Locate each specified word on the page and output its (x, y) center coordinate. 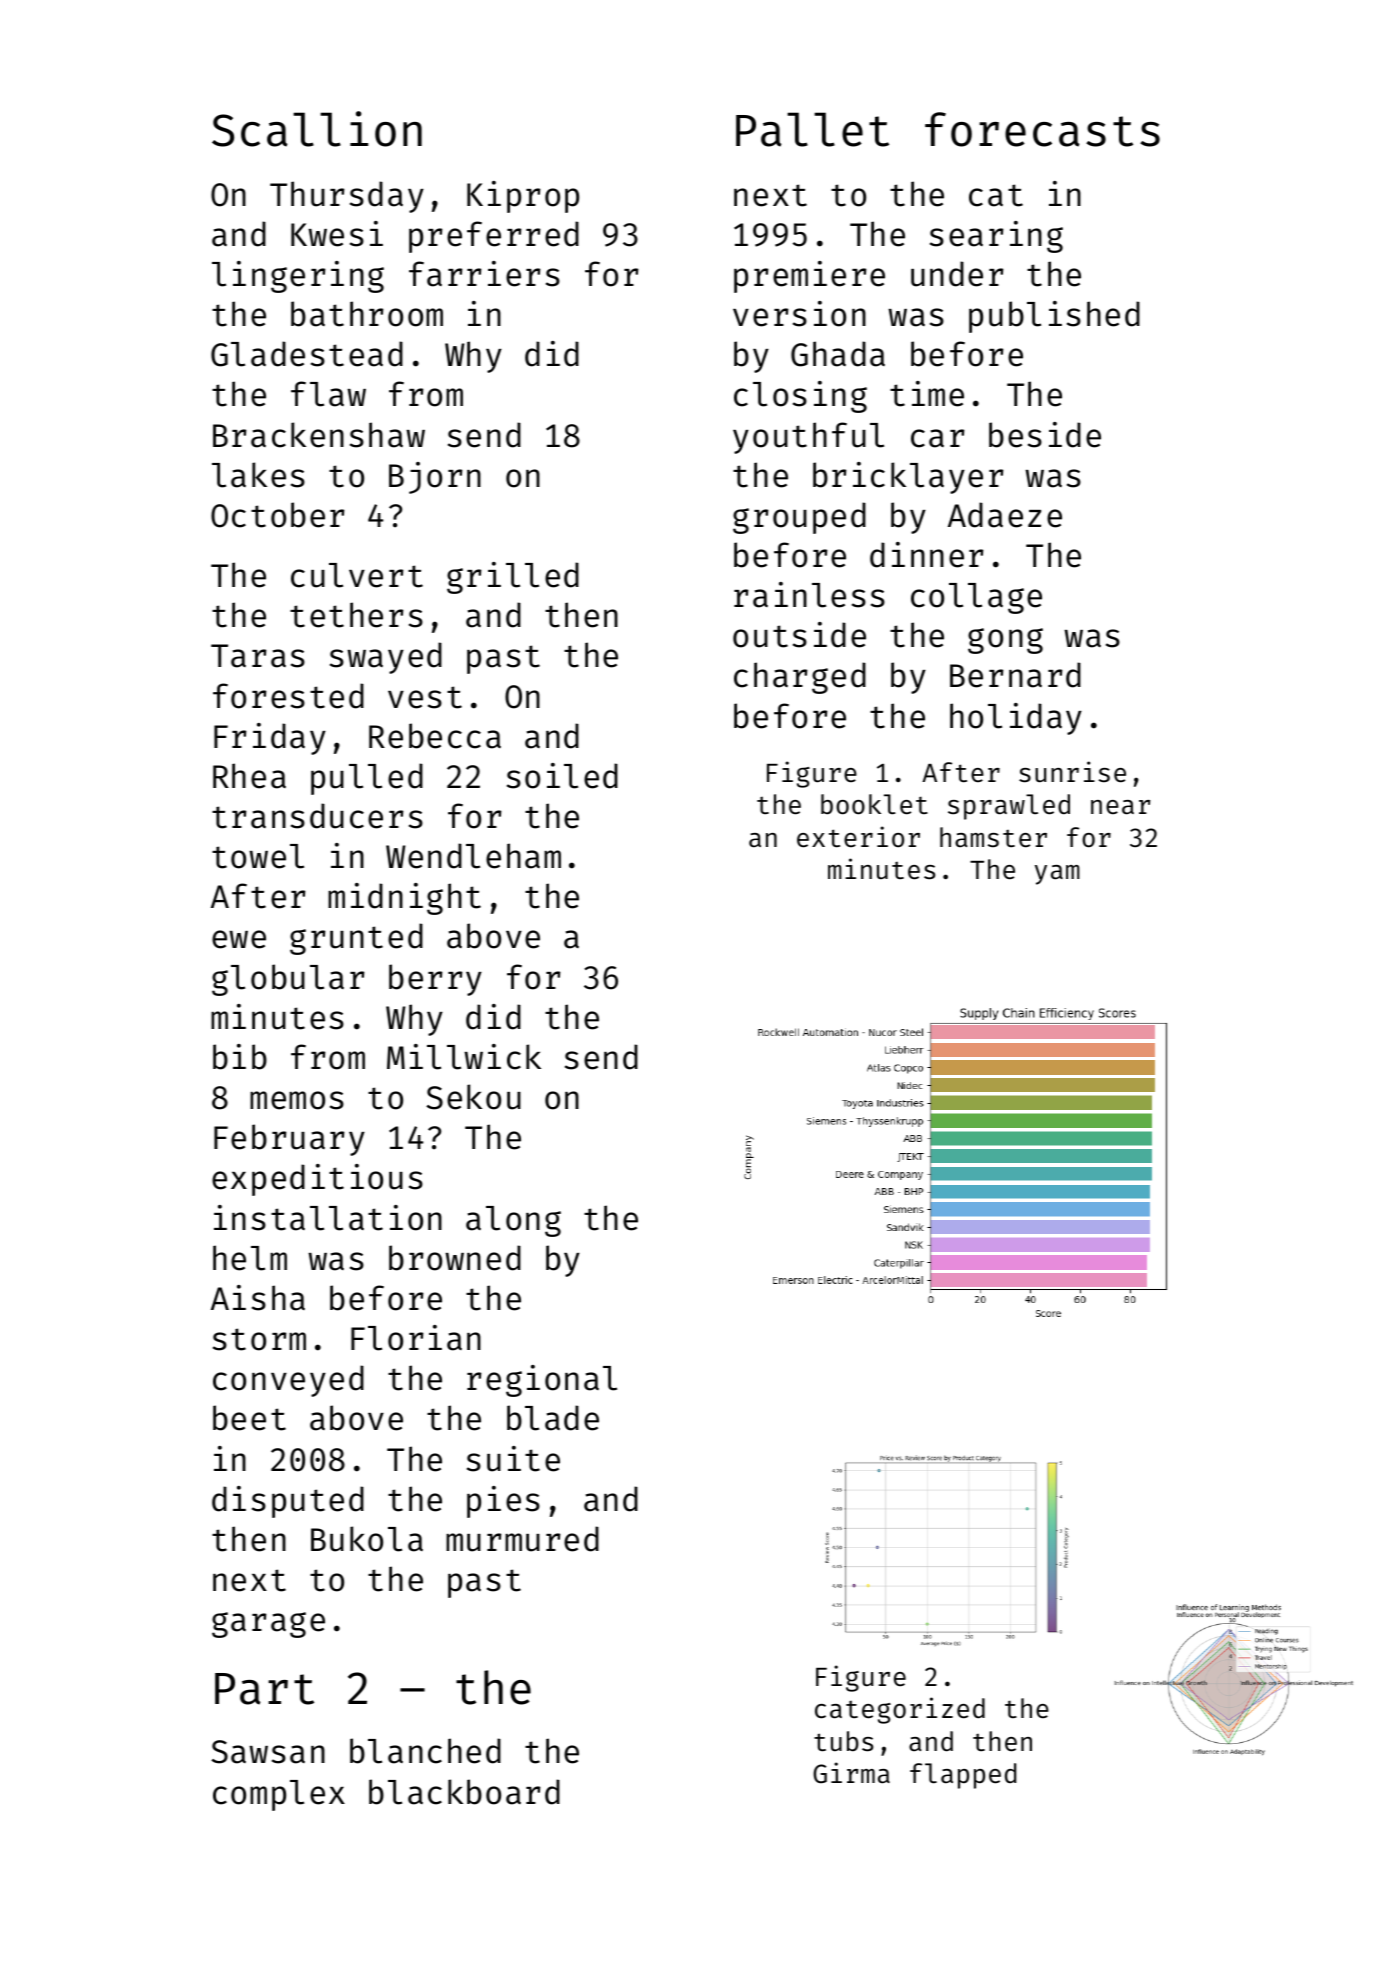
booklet (874, 804)
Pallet (812, 129)
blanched (425, 1751)
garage (268, 1625)
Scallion (317, 129)
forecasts (1042, 129)
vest (425, 697)
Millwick (464, 1057)
